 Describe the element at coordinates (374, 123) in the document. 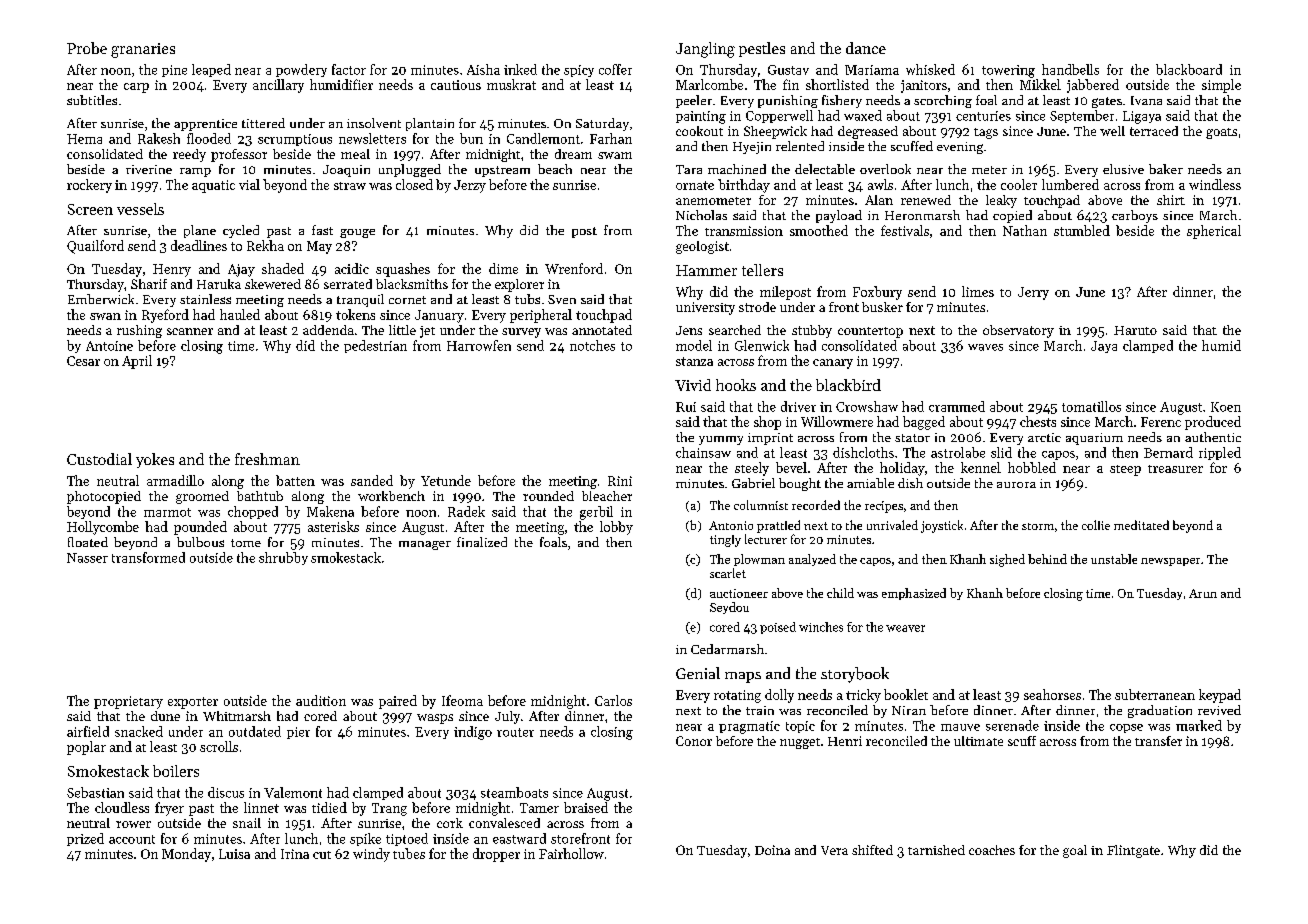

I see `insolvent` at that location.
